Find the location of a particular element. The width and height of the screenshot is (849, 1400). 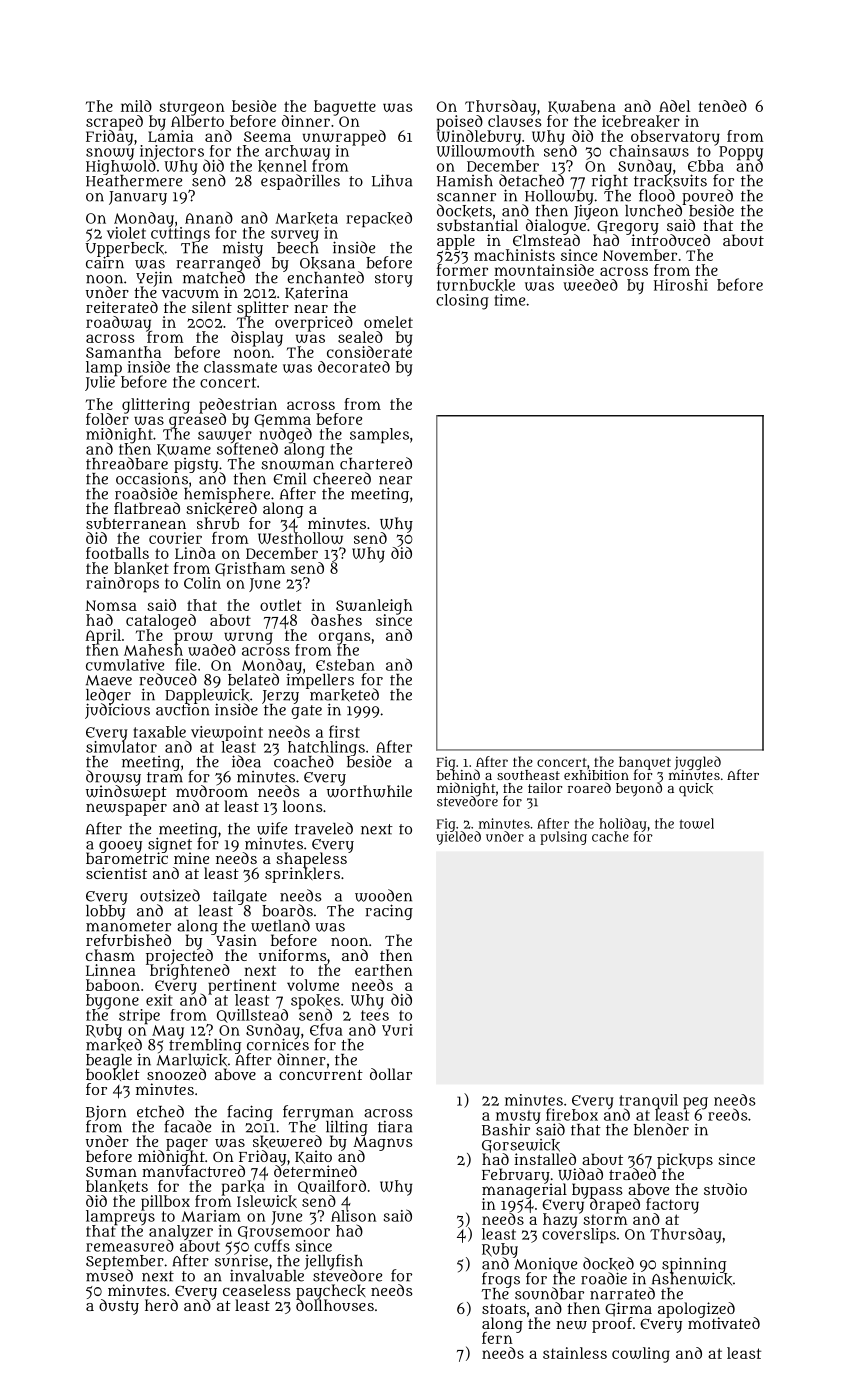

mused is located at coordinates (109, 1276).
